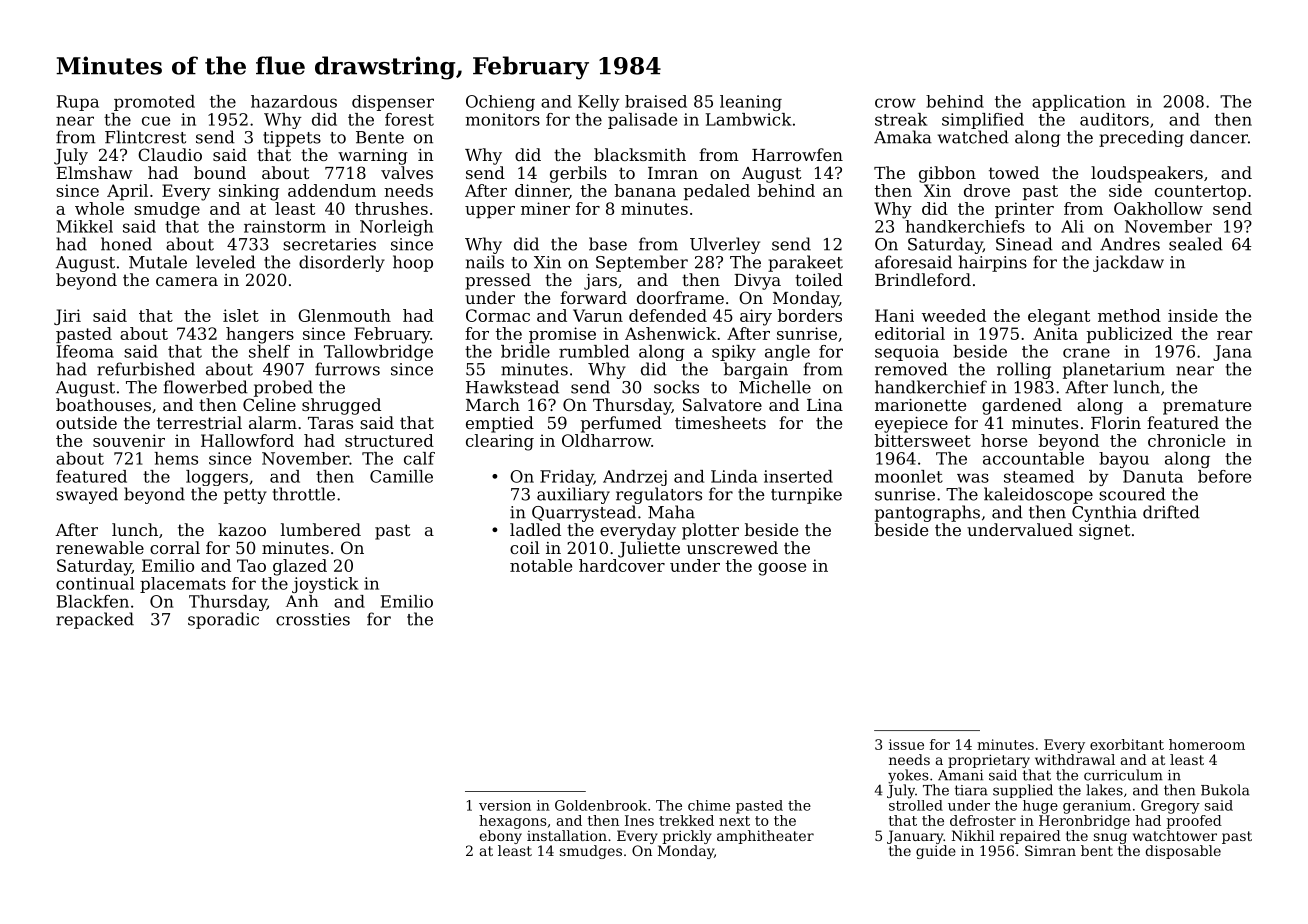  What do you see at coordinates (321, 529) in the document?
I see `lumbered` at bounding box center [321, 529].
